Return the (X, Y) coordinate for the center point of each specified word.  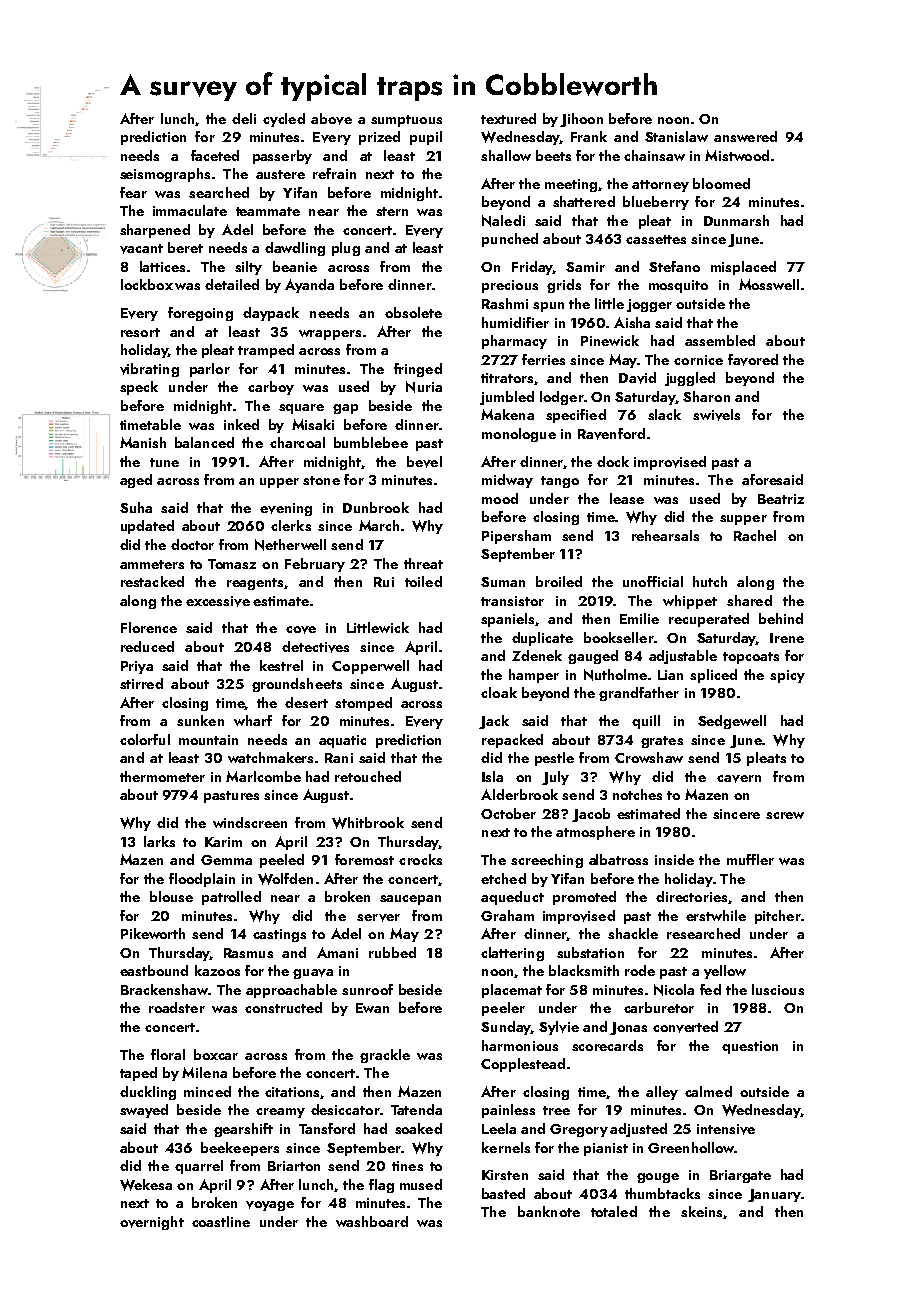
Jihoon (581, 120)
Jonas (628, 1028)
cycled (284, 120)
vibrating (149, 370)
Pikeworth (153, 933)
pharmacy (514, 342)
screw (785, 815)
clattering (512, 954)
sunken (200, 720)
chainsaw (654, 155)
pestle (554, 759)
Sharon (706, 396)
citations (293, 1093)
